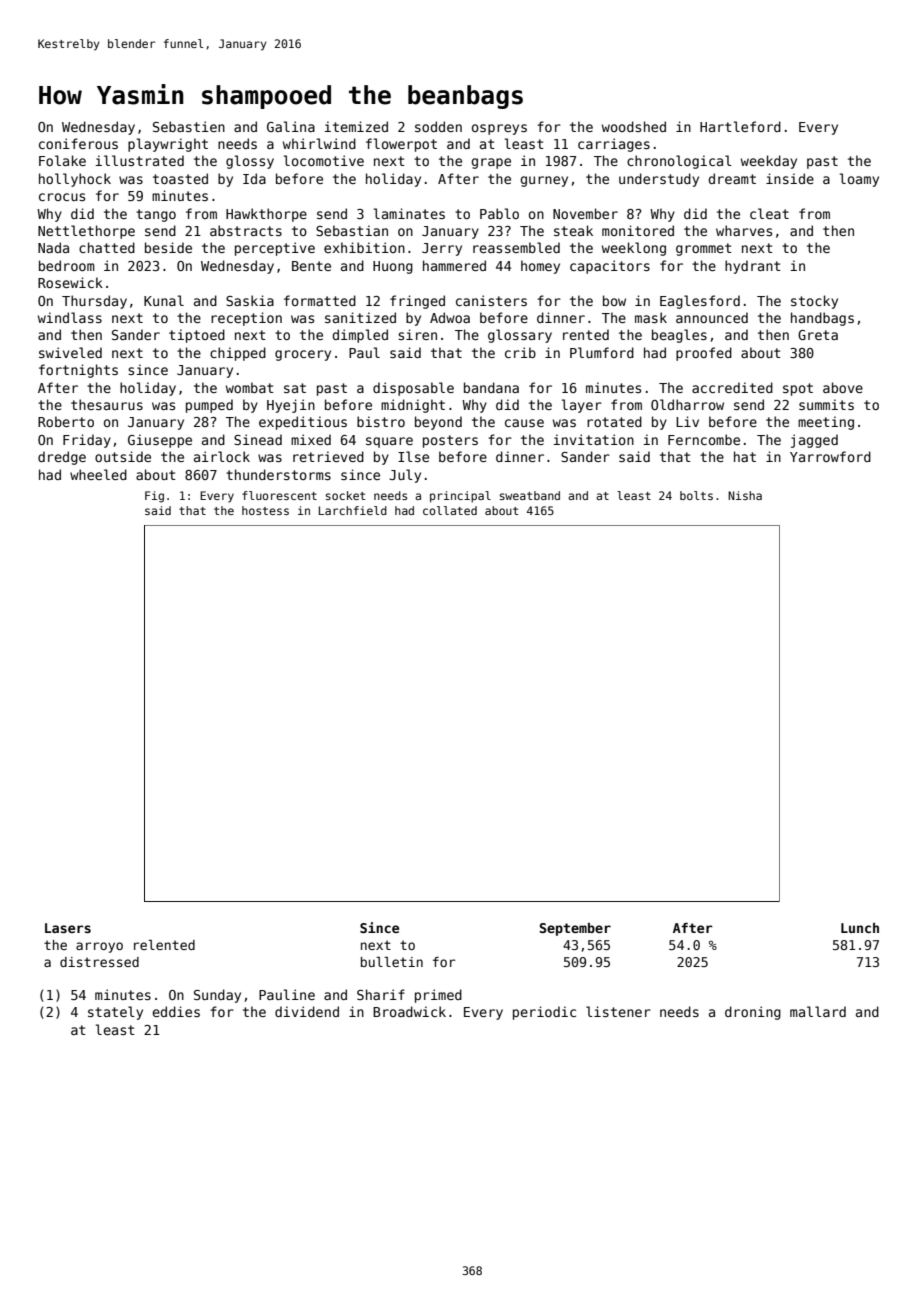  I want to click on September, so click(575, 929).
